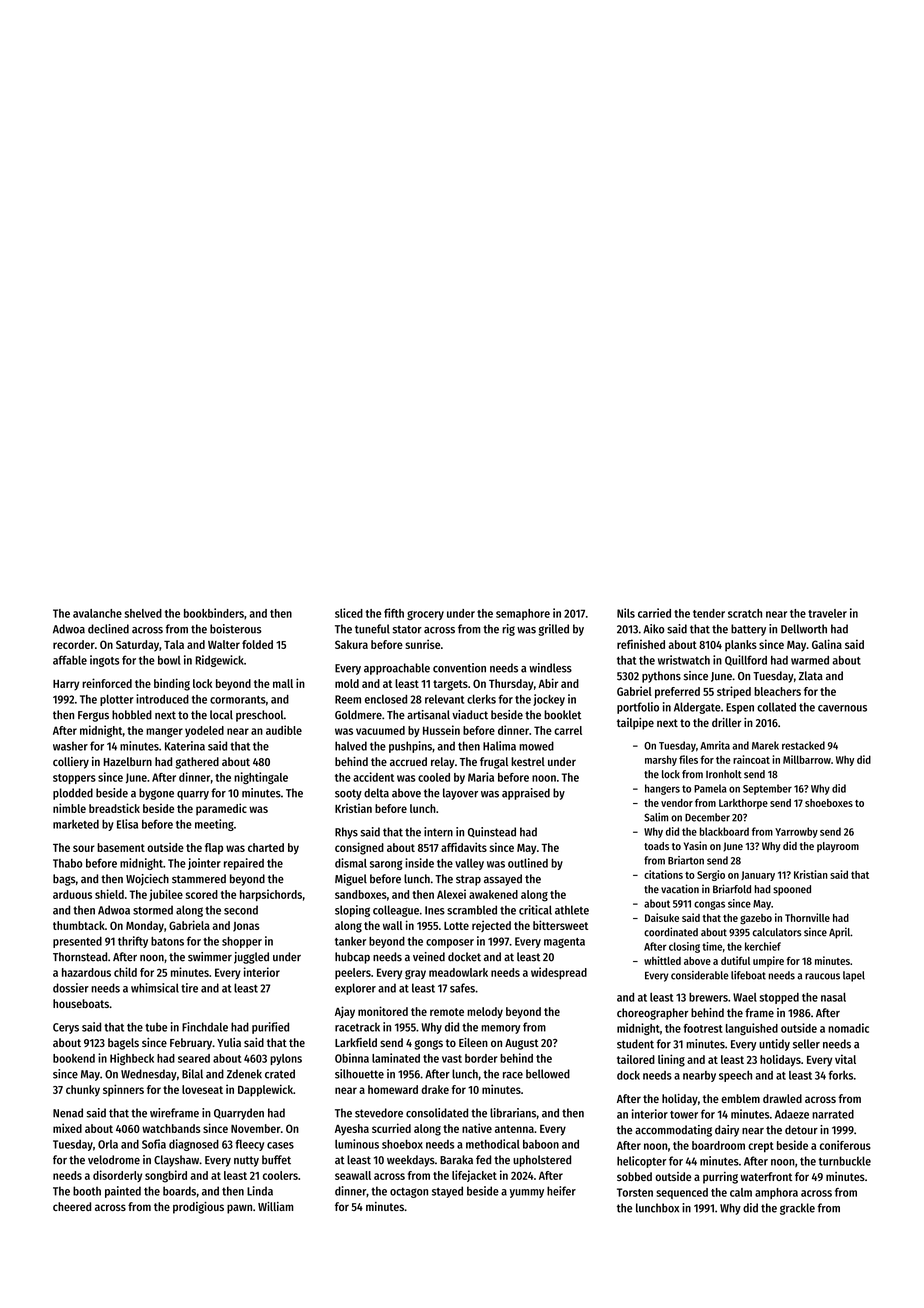  What do you see at coordinates (72, 1206) in the screenshot?
I see `cheered` at bounding box center [72, 1206].
